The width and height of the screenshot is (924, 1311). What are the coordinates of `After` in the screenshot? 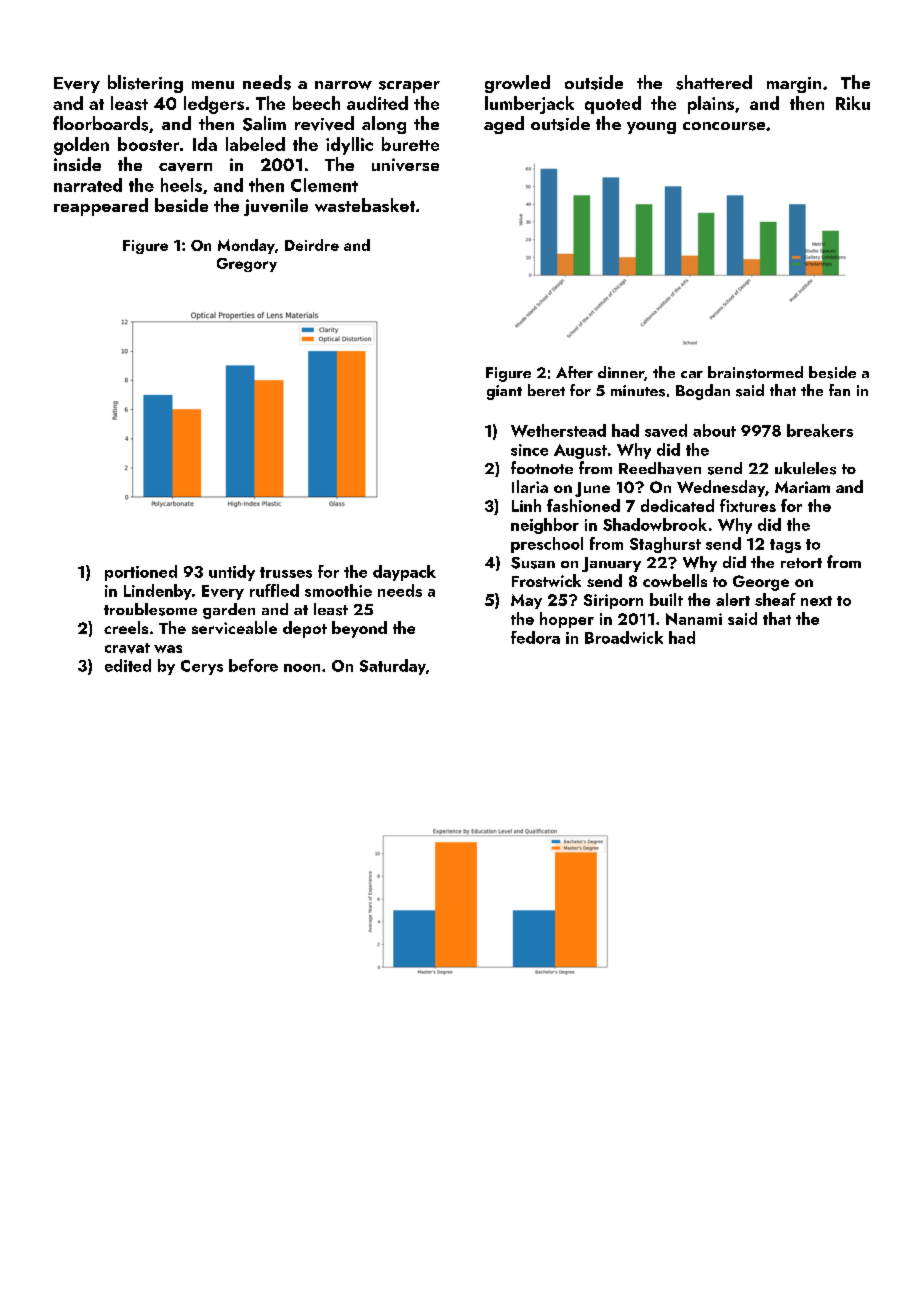 It's located at (574, 372).
